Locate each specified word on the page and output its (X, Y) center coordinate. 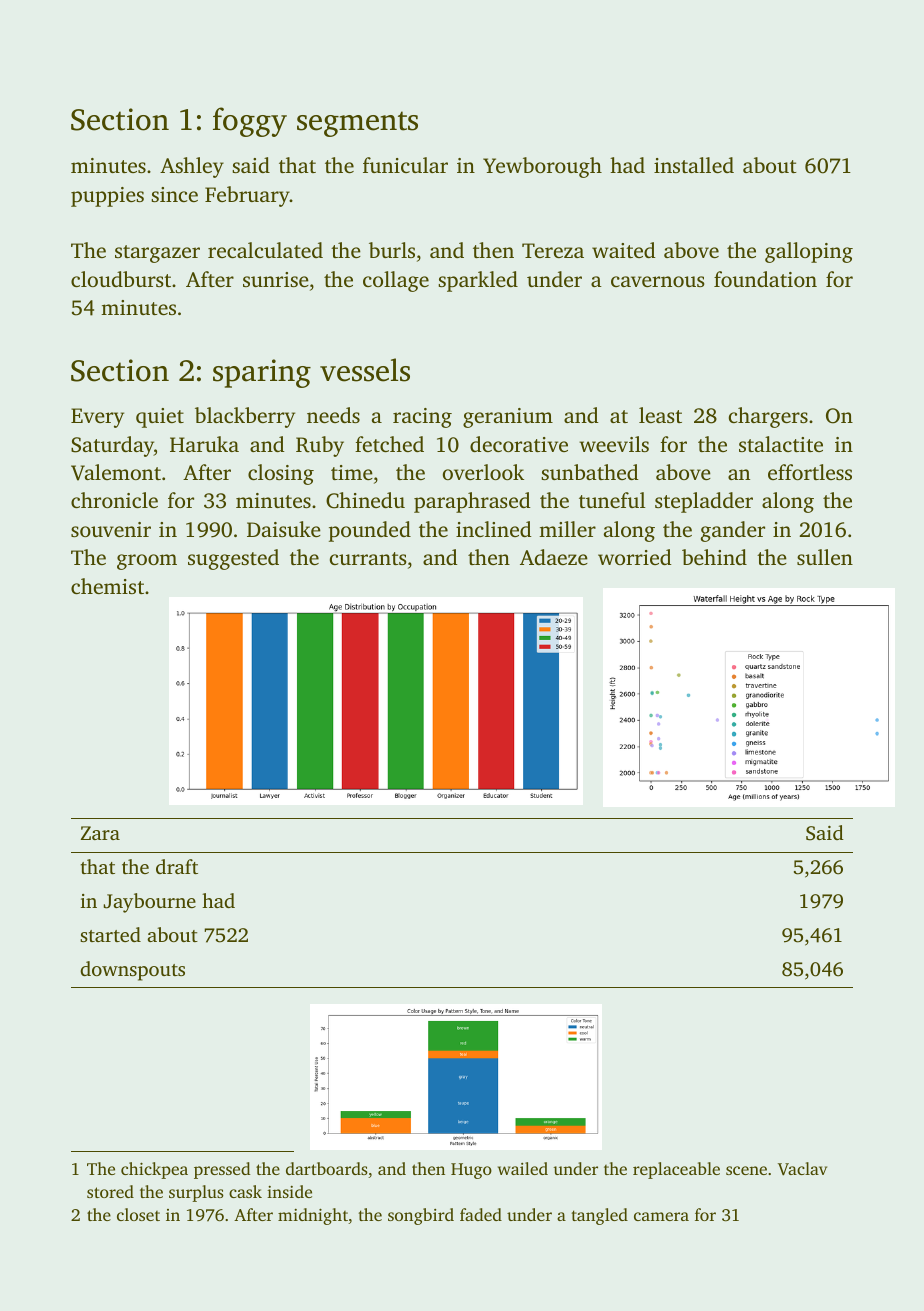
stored (110, 1191)
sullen (825, 557)
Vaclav (802, 1169)
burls (392, 250)
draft (177, 866)
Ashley (192, 167)
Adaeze (554, 557)
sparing (262, 373)
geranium (508, 418)
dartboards (327, 1168)
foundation (765, 279)
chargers (768, 417)
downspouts (132, 971)
